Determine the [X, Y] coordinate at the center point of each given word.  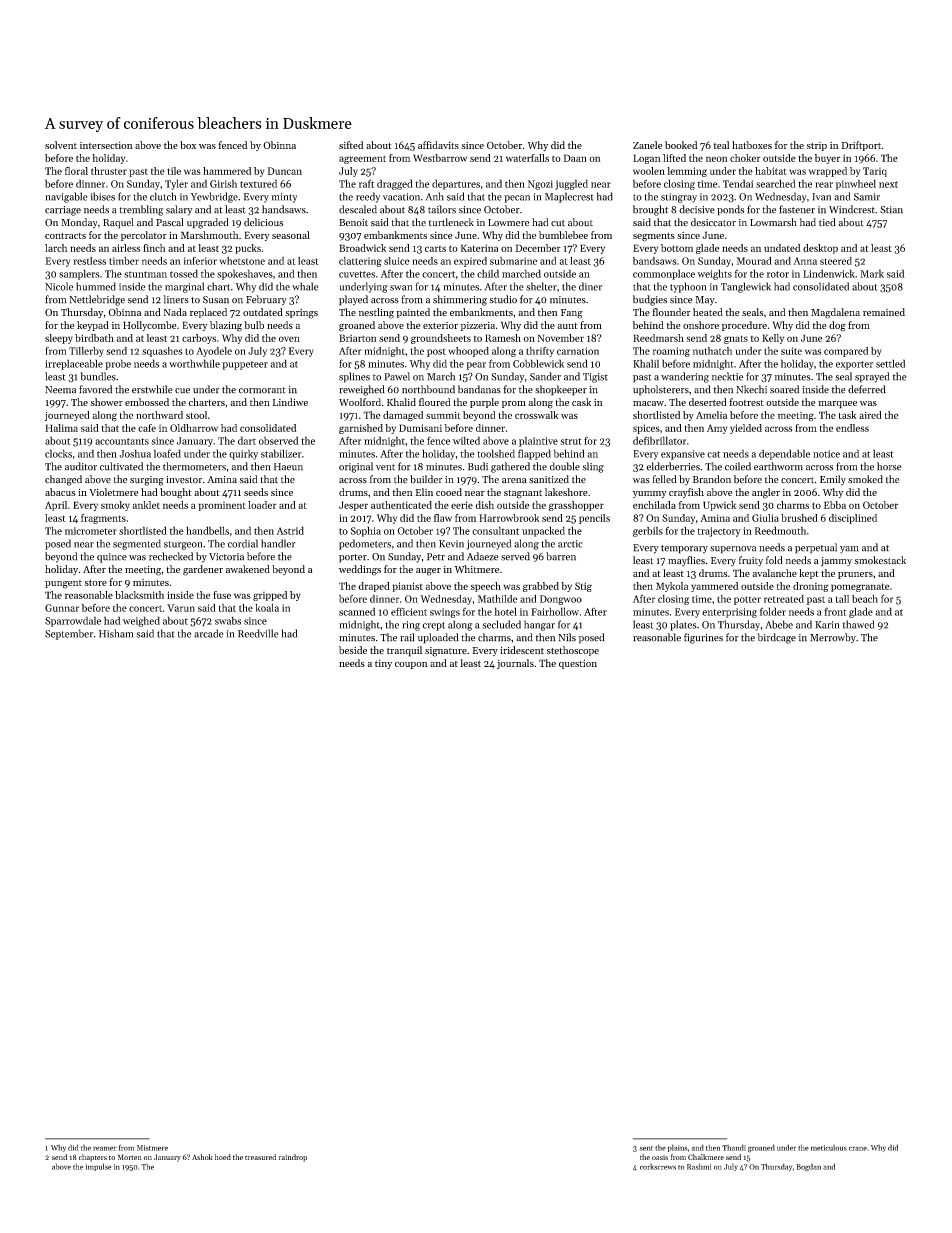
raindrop [293, 1158]
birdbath [94, 338]
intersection [106, 145]
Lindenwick [829, 273]
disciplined [853, 519]
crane [858, 1148]
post [436, 353]
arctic [570, 544]
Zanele [647, 145]
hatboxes [752, 145]
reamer [105, 1148]
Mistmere [152, 1148]
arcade [208, 633]
